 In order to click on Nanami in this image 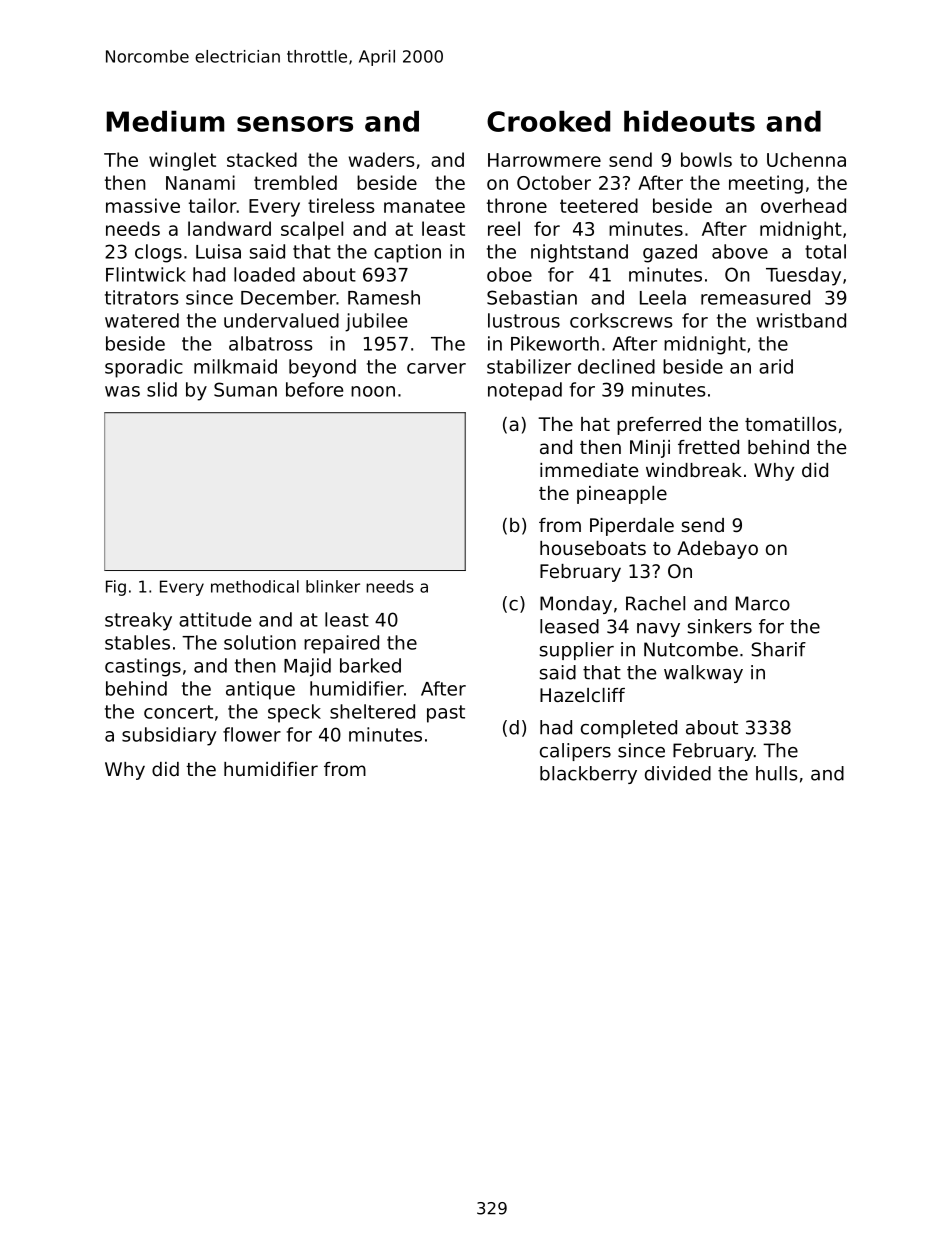, I will do `click(200, 182)`.
